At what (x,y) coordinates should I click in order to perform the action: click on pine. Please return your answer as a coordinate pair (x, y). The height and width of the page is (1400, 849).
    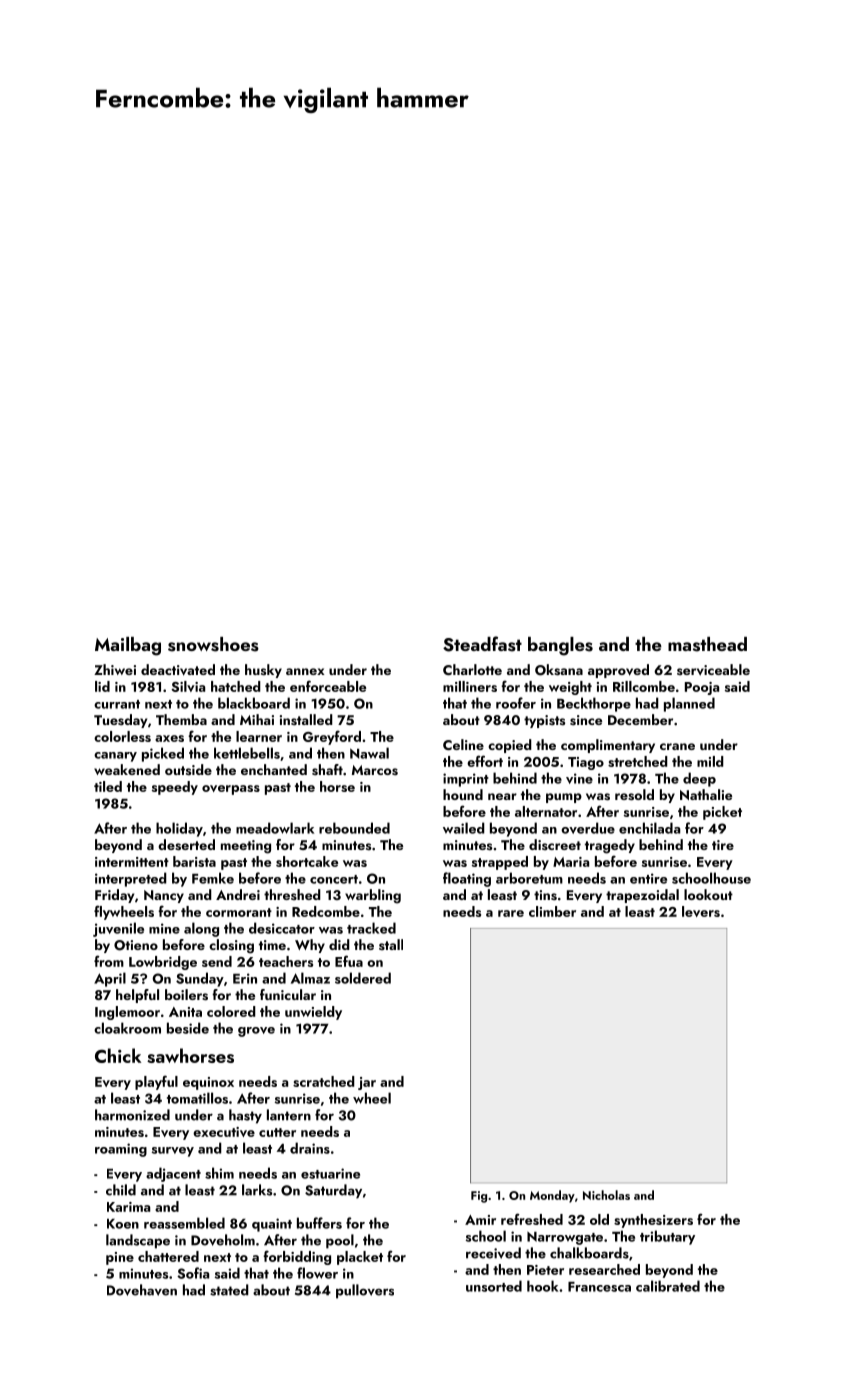
    Looking at the image, I should click on (120, 1258).
